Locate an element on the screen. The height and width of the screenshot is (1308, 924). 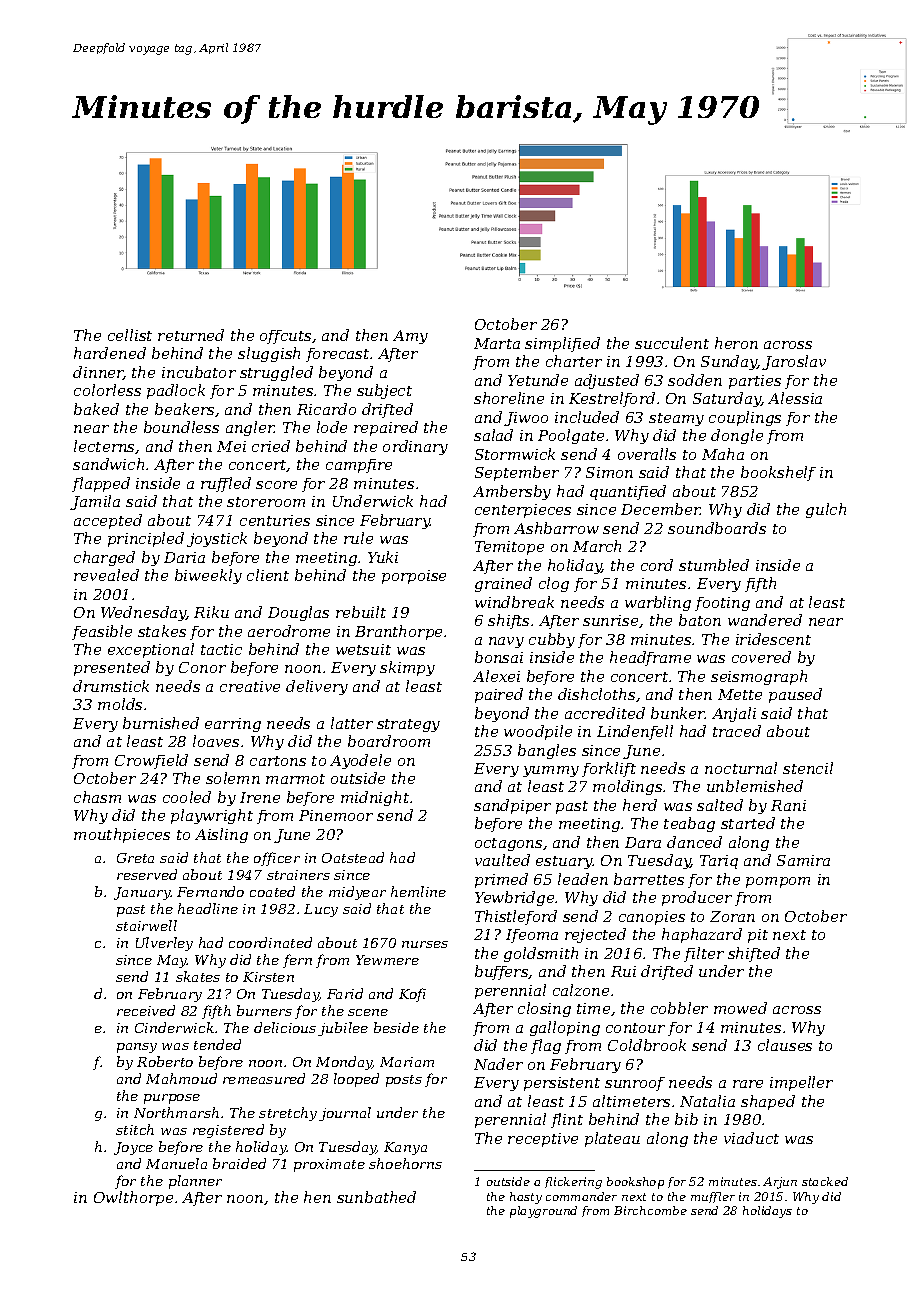
succulent is located at coordinates (672, 343).
